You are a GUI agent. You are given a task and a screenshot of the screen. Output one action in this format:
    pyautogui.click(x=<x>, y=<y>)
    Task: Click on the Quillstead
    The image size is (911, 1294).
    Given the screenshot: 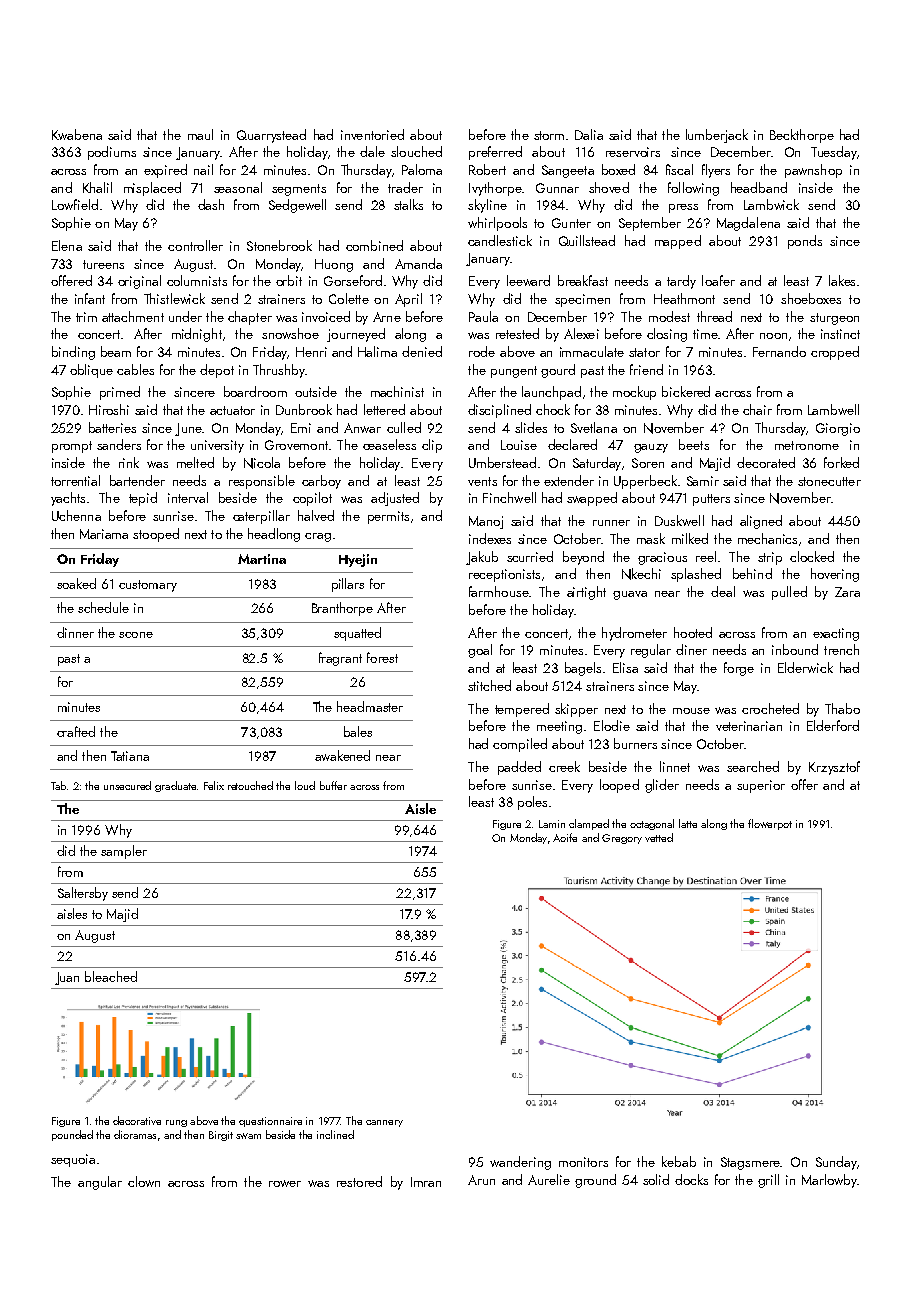 What is the action you would take?
    pyautogui.click(x=587, y=240)
